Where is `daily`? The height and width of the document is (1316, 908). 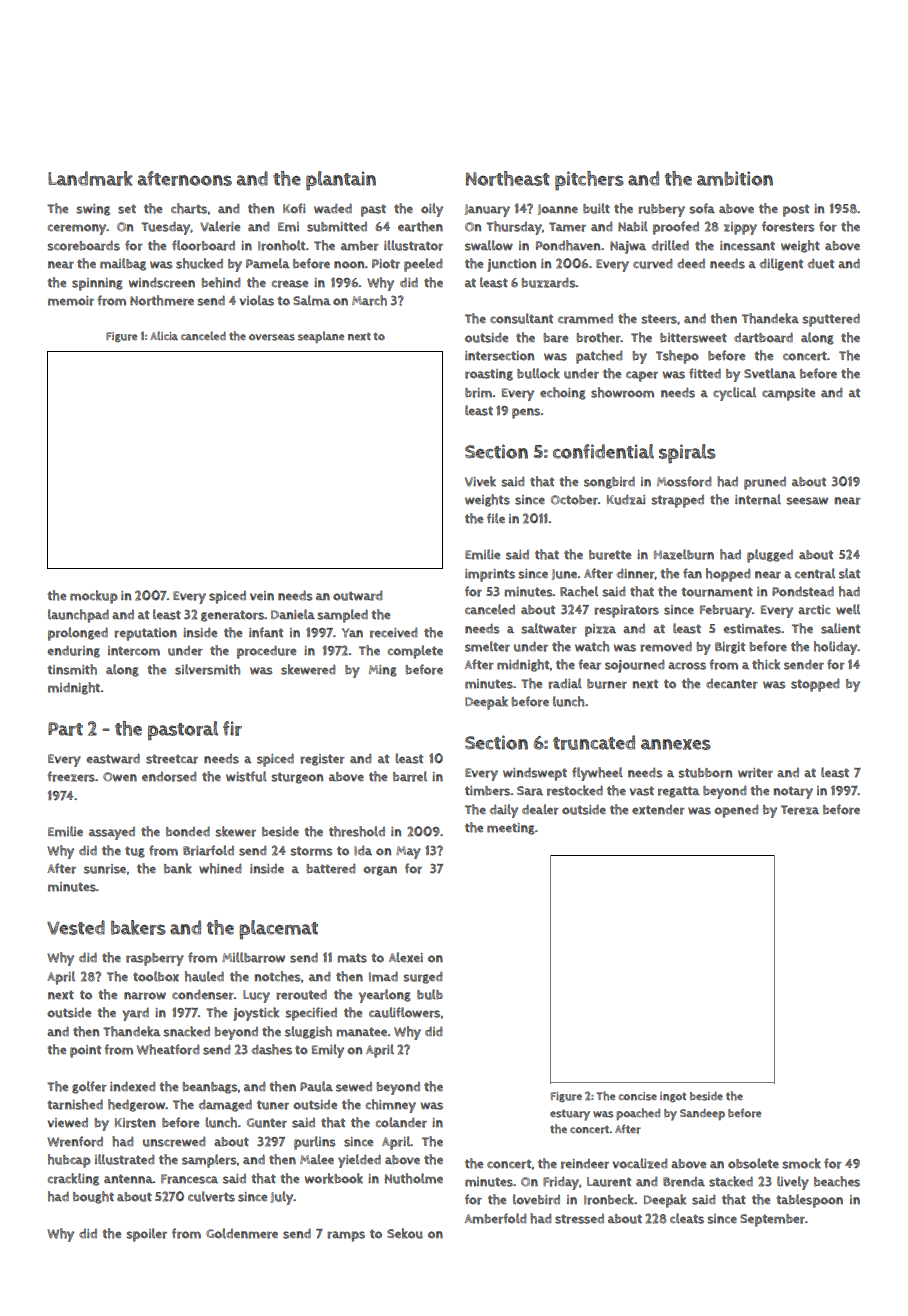
daily is located at coordinates (504, 811).
